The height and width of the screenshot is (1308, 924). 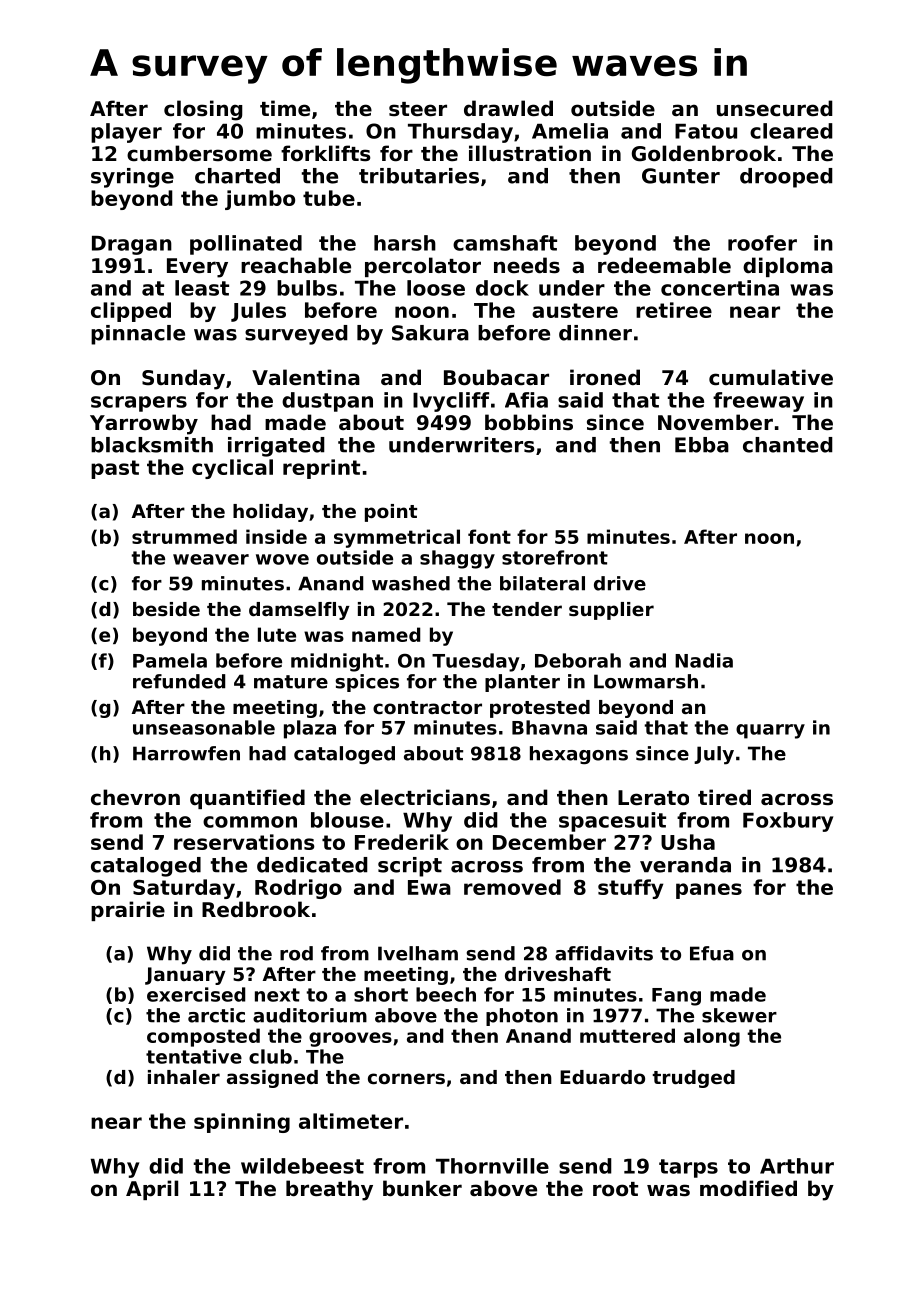 What do you see at coordinates (179, 681) in the screenshot?
I see `refunded` at bounding box center [179, 681].
